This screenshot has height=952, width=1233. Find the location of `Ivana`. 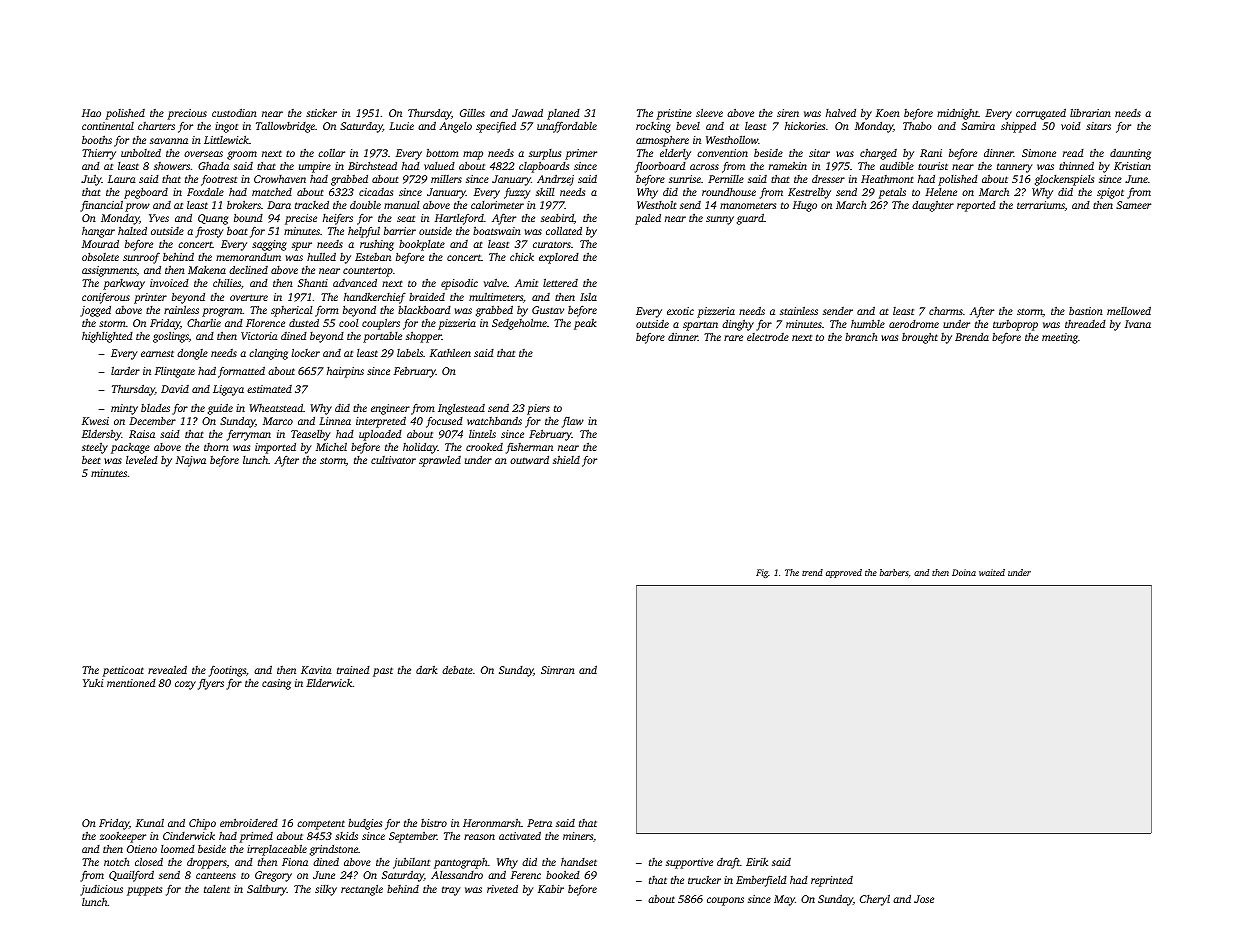

Ivana is located at coordinates (1138, 324).
